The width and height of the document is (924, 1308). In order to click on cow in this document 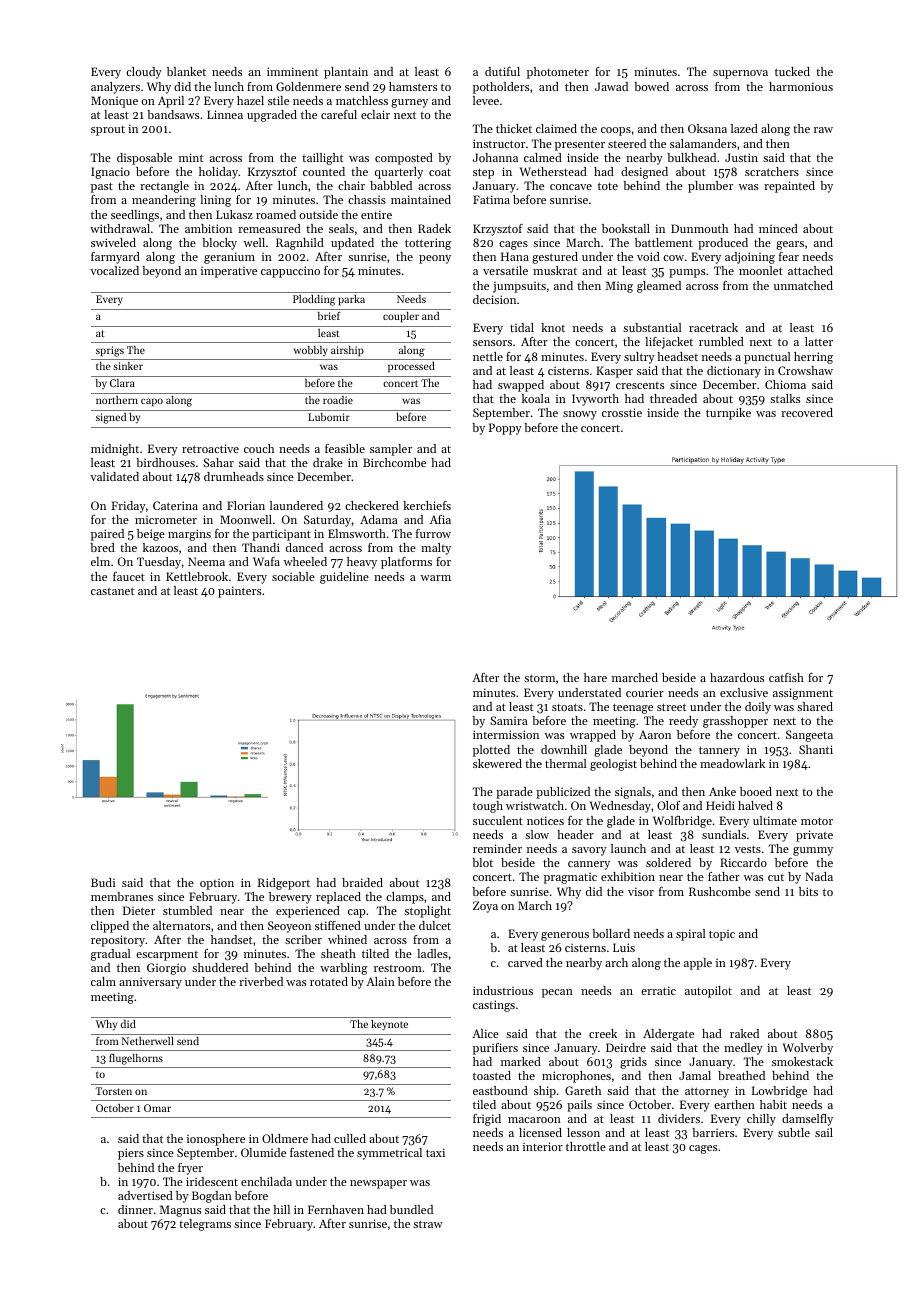, I will do `click(673, 258)`.
